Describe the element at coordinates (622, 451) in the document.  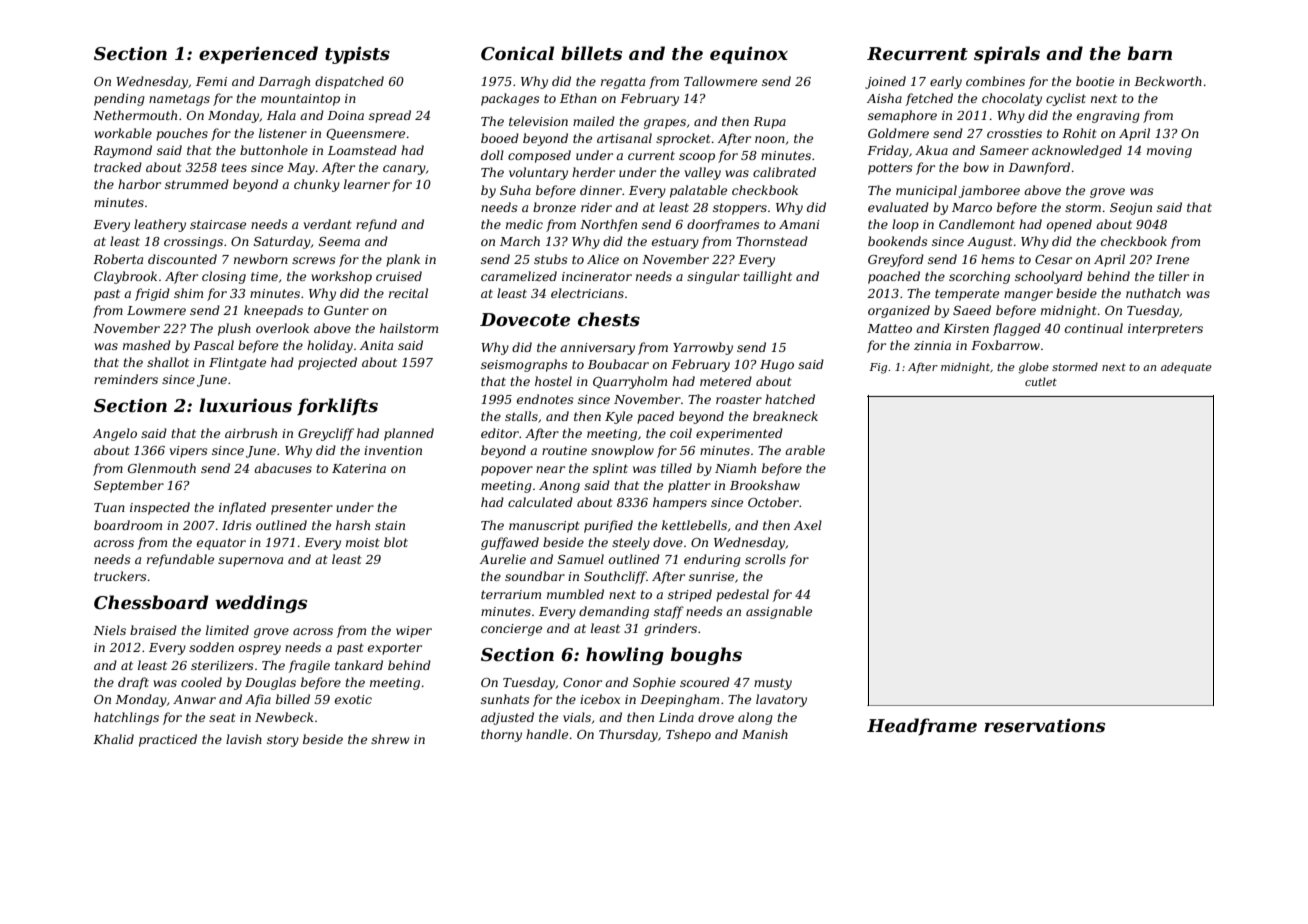
I see `snowplow` at that location.
